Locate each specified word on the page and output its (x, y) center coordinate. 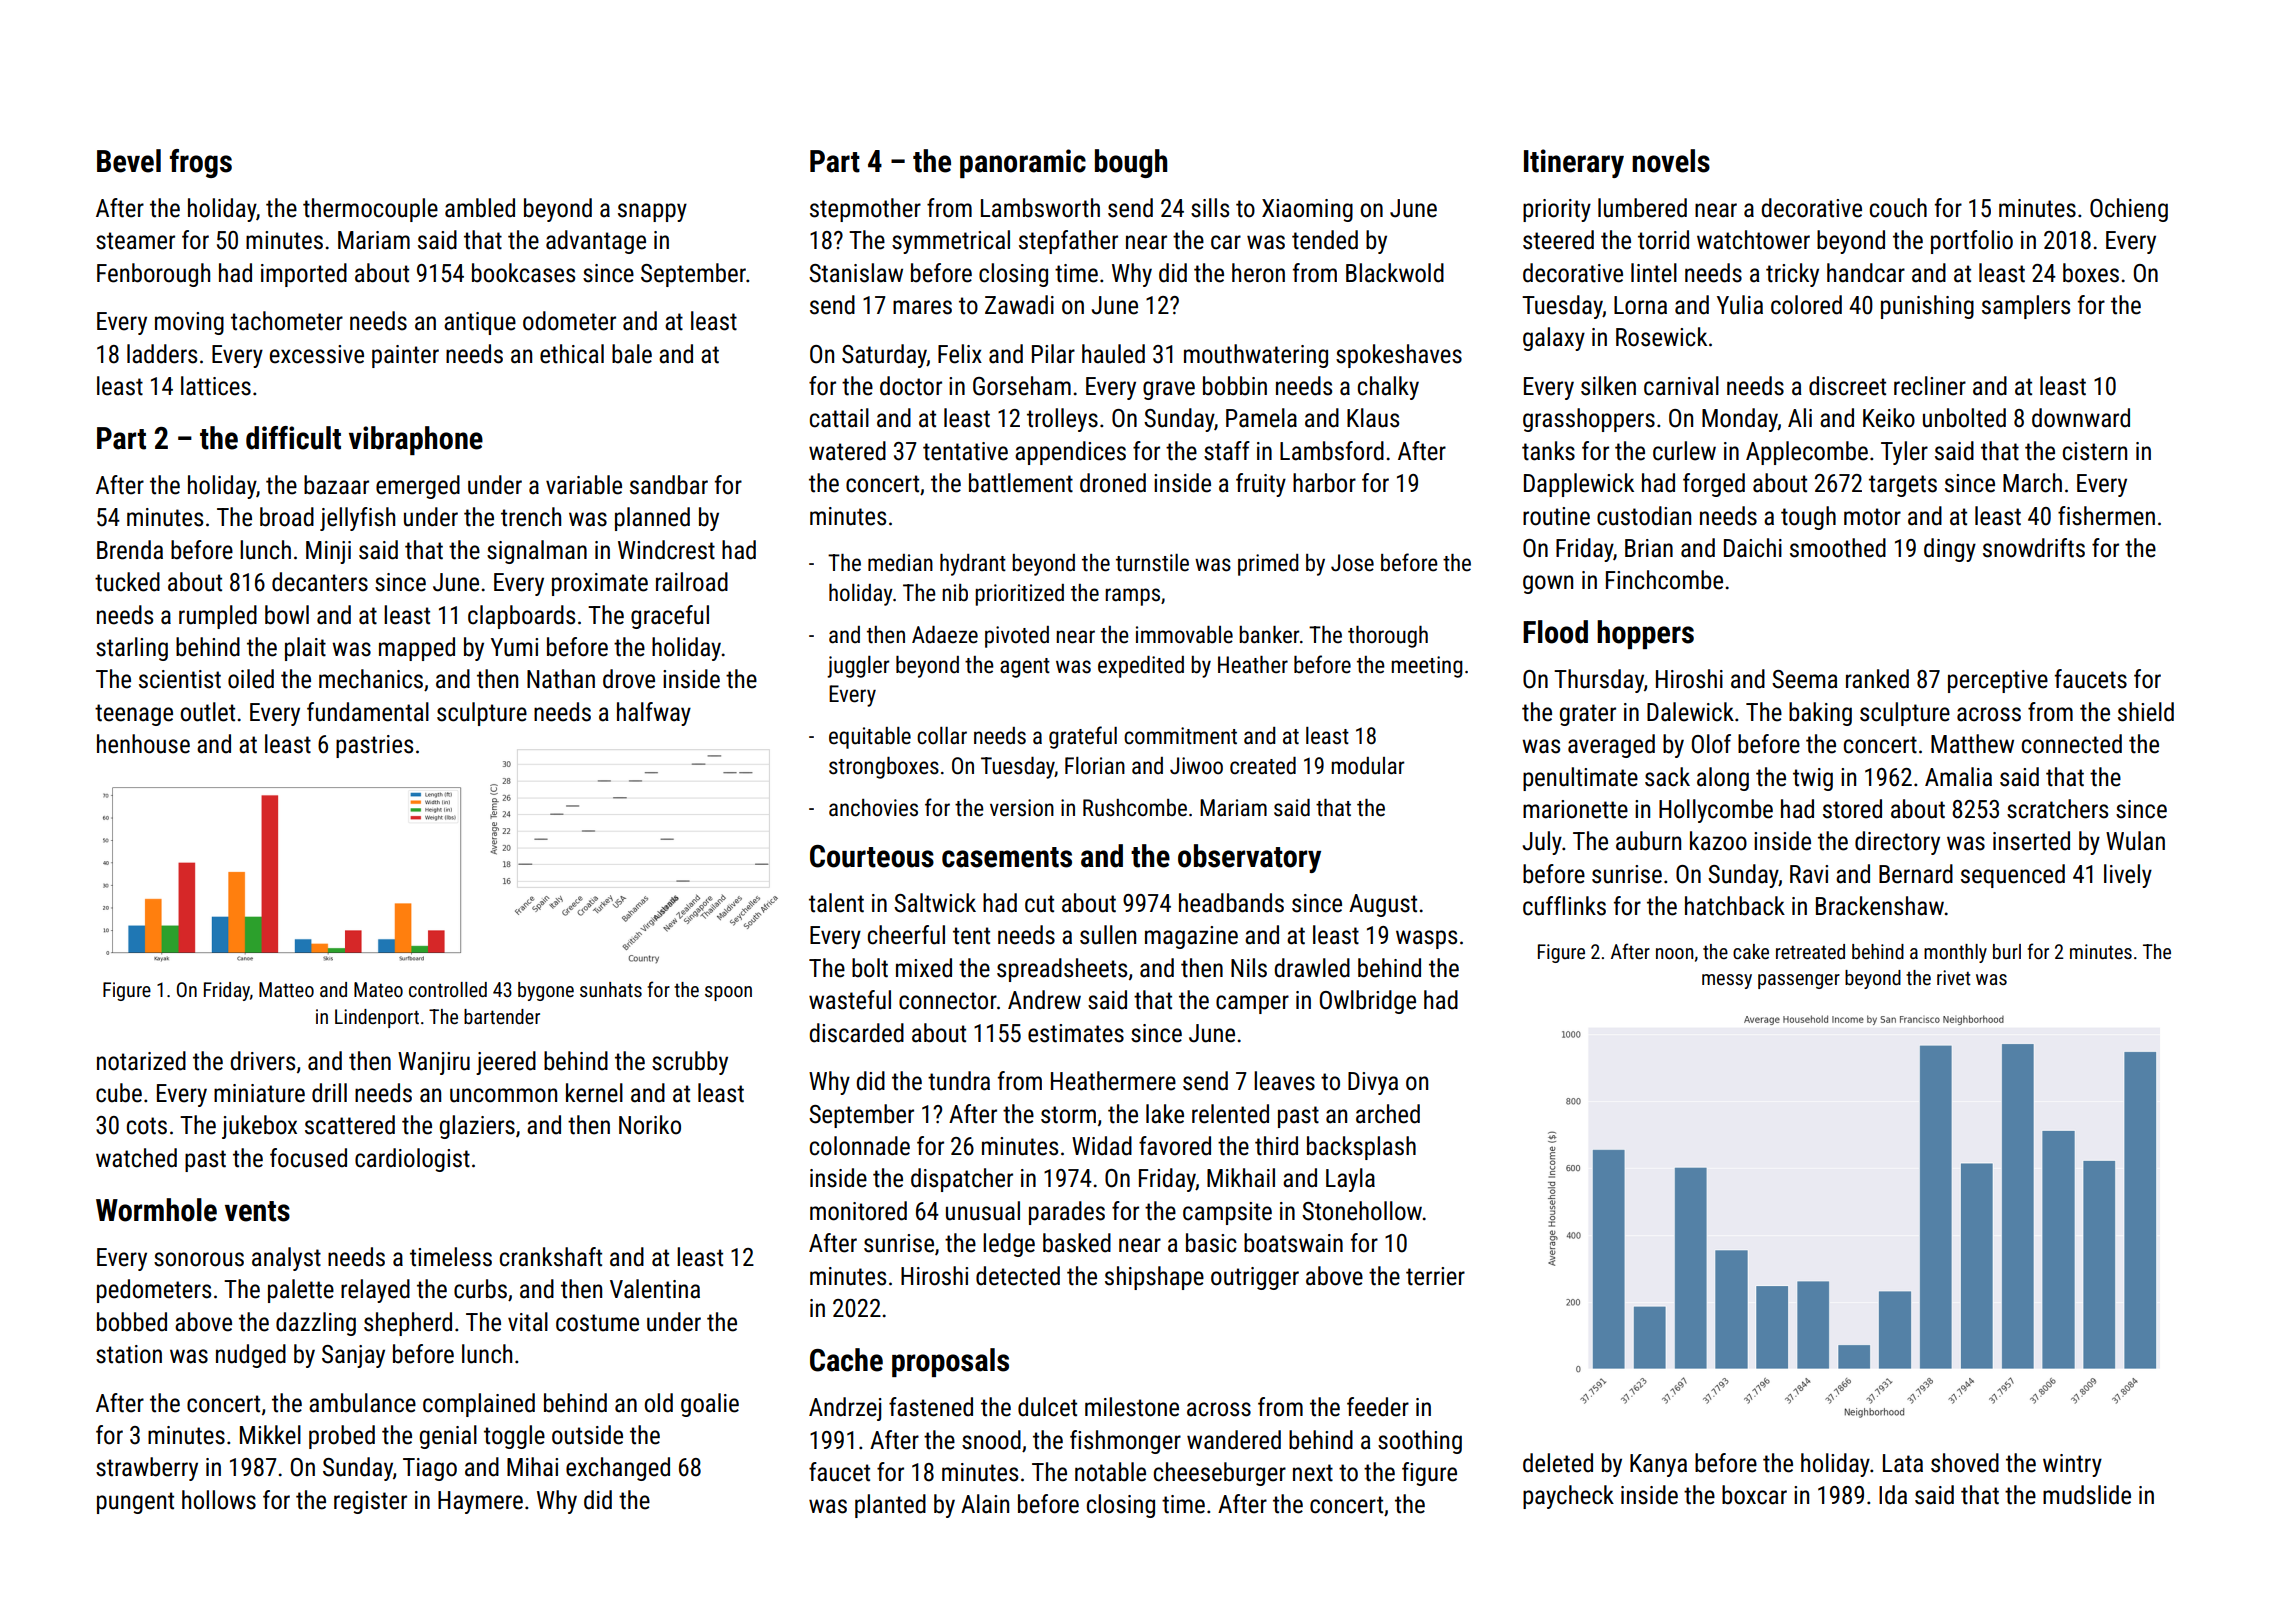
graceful (670, 617)
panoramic (1023, 163)
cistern (2095, 451)
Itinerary (1574, 163)
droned (1113, 483)
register (370, 1502)
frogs (201, 163)
